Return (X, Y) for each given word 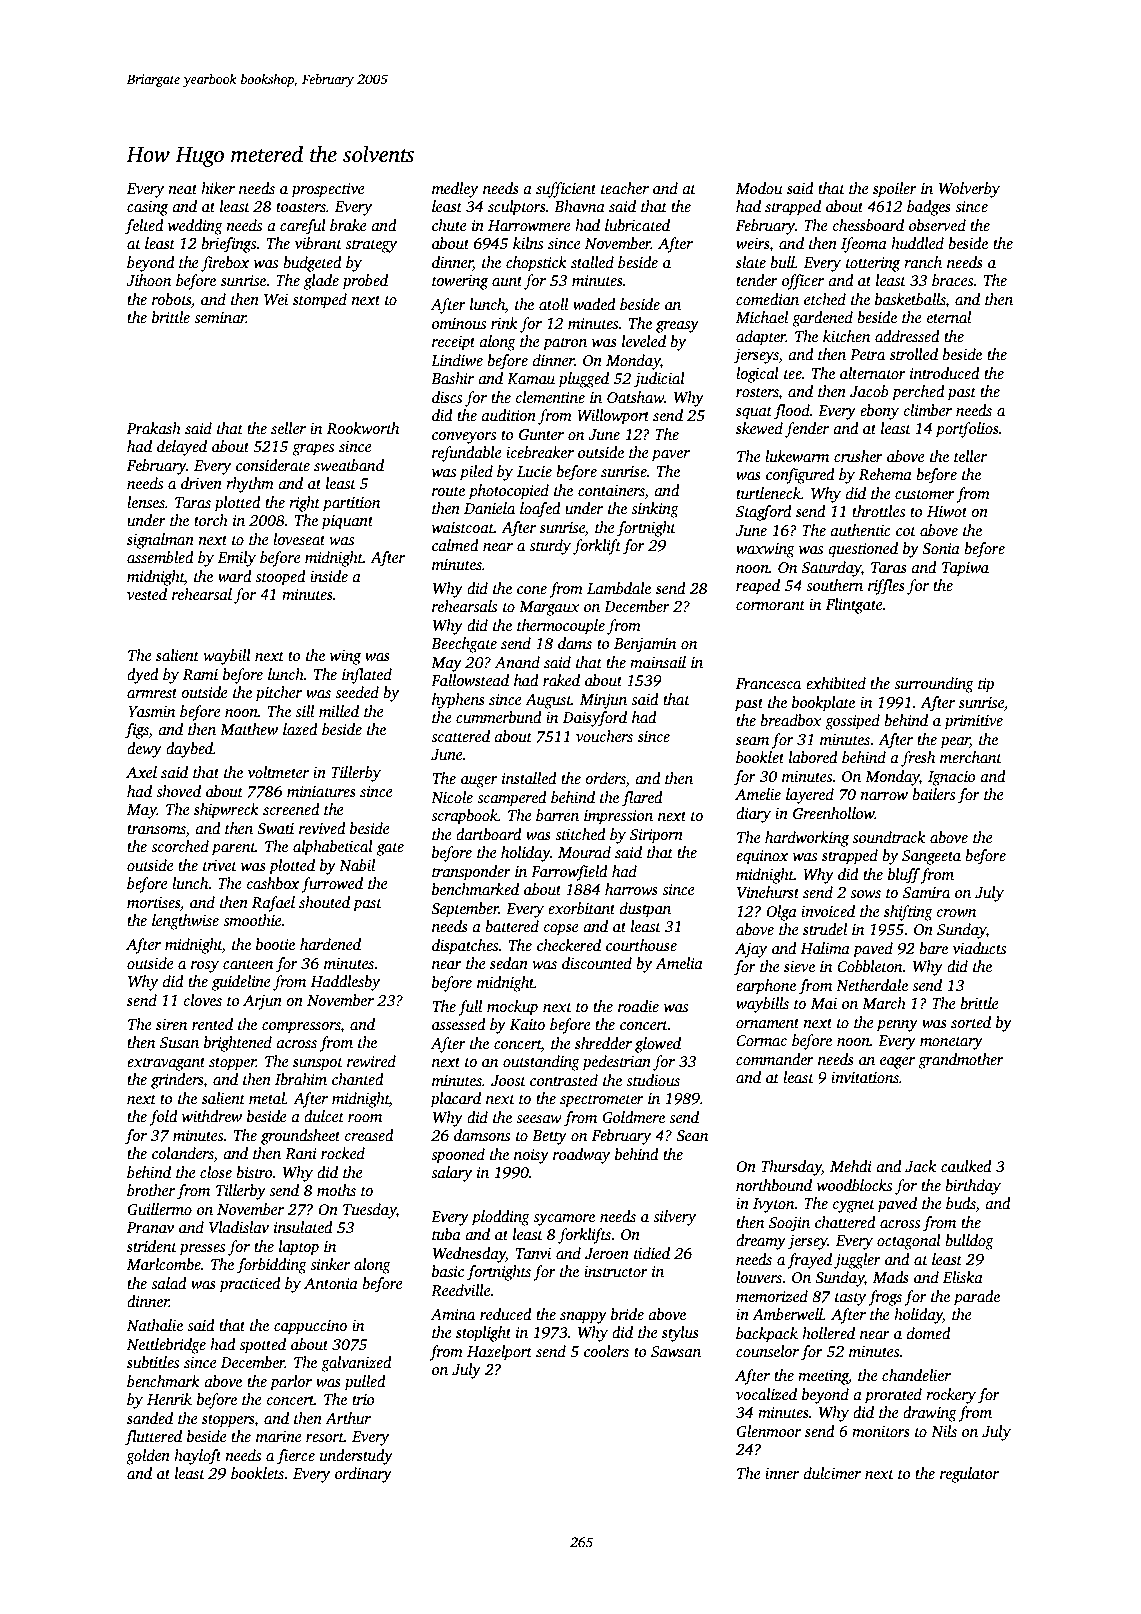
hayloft (197, 1457)
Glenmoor (768, 1431)
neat (182, 189)
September (465, 910)
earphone (766, 987)
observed (937, 225)
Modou (759, 188)
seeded (357, 692)
